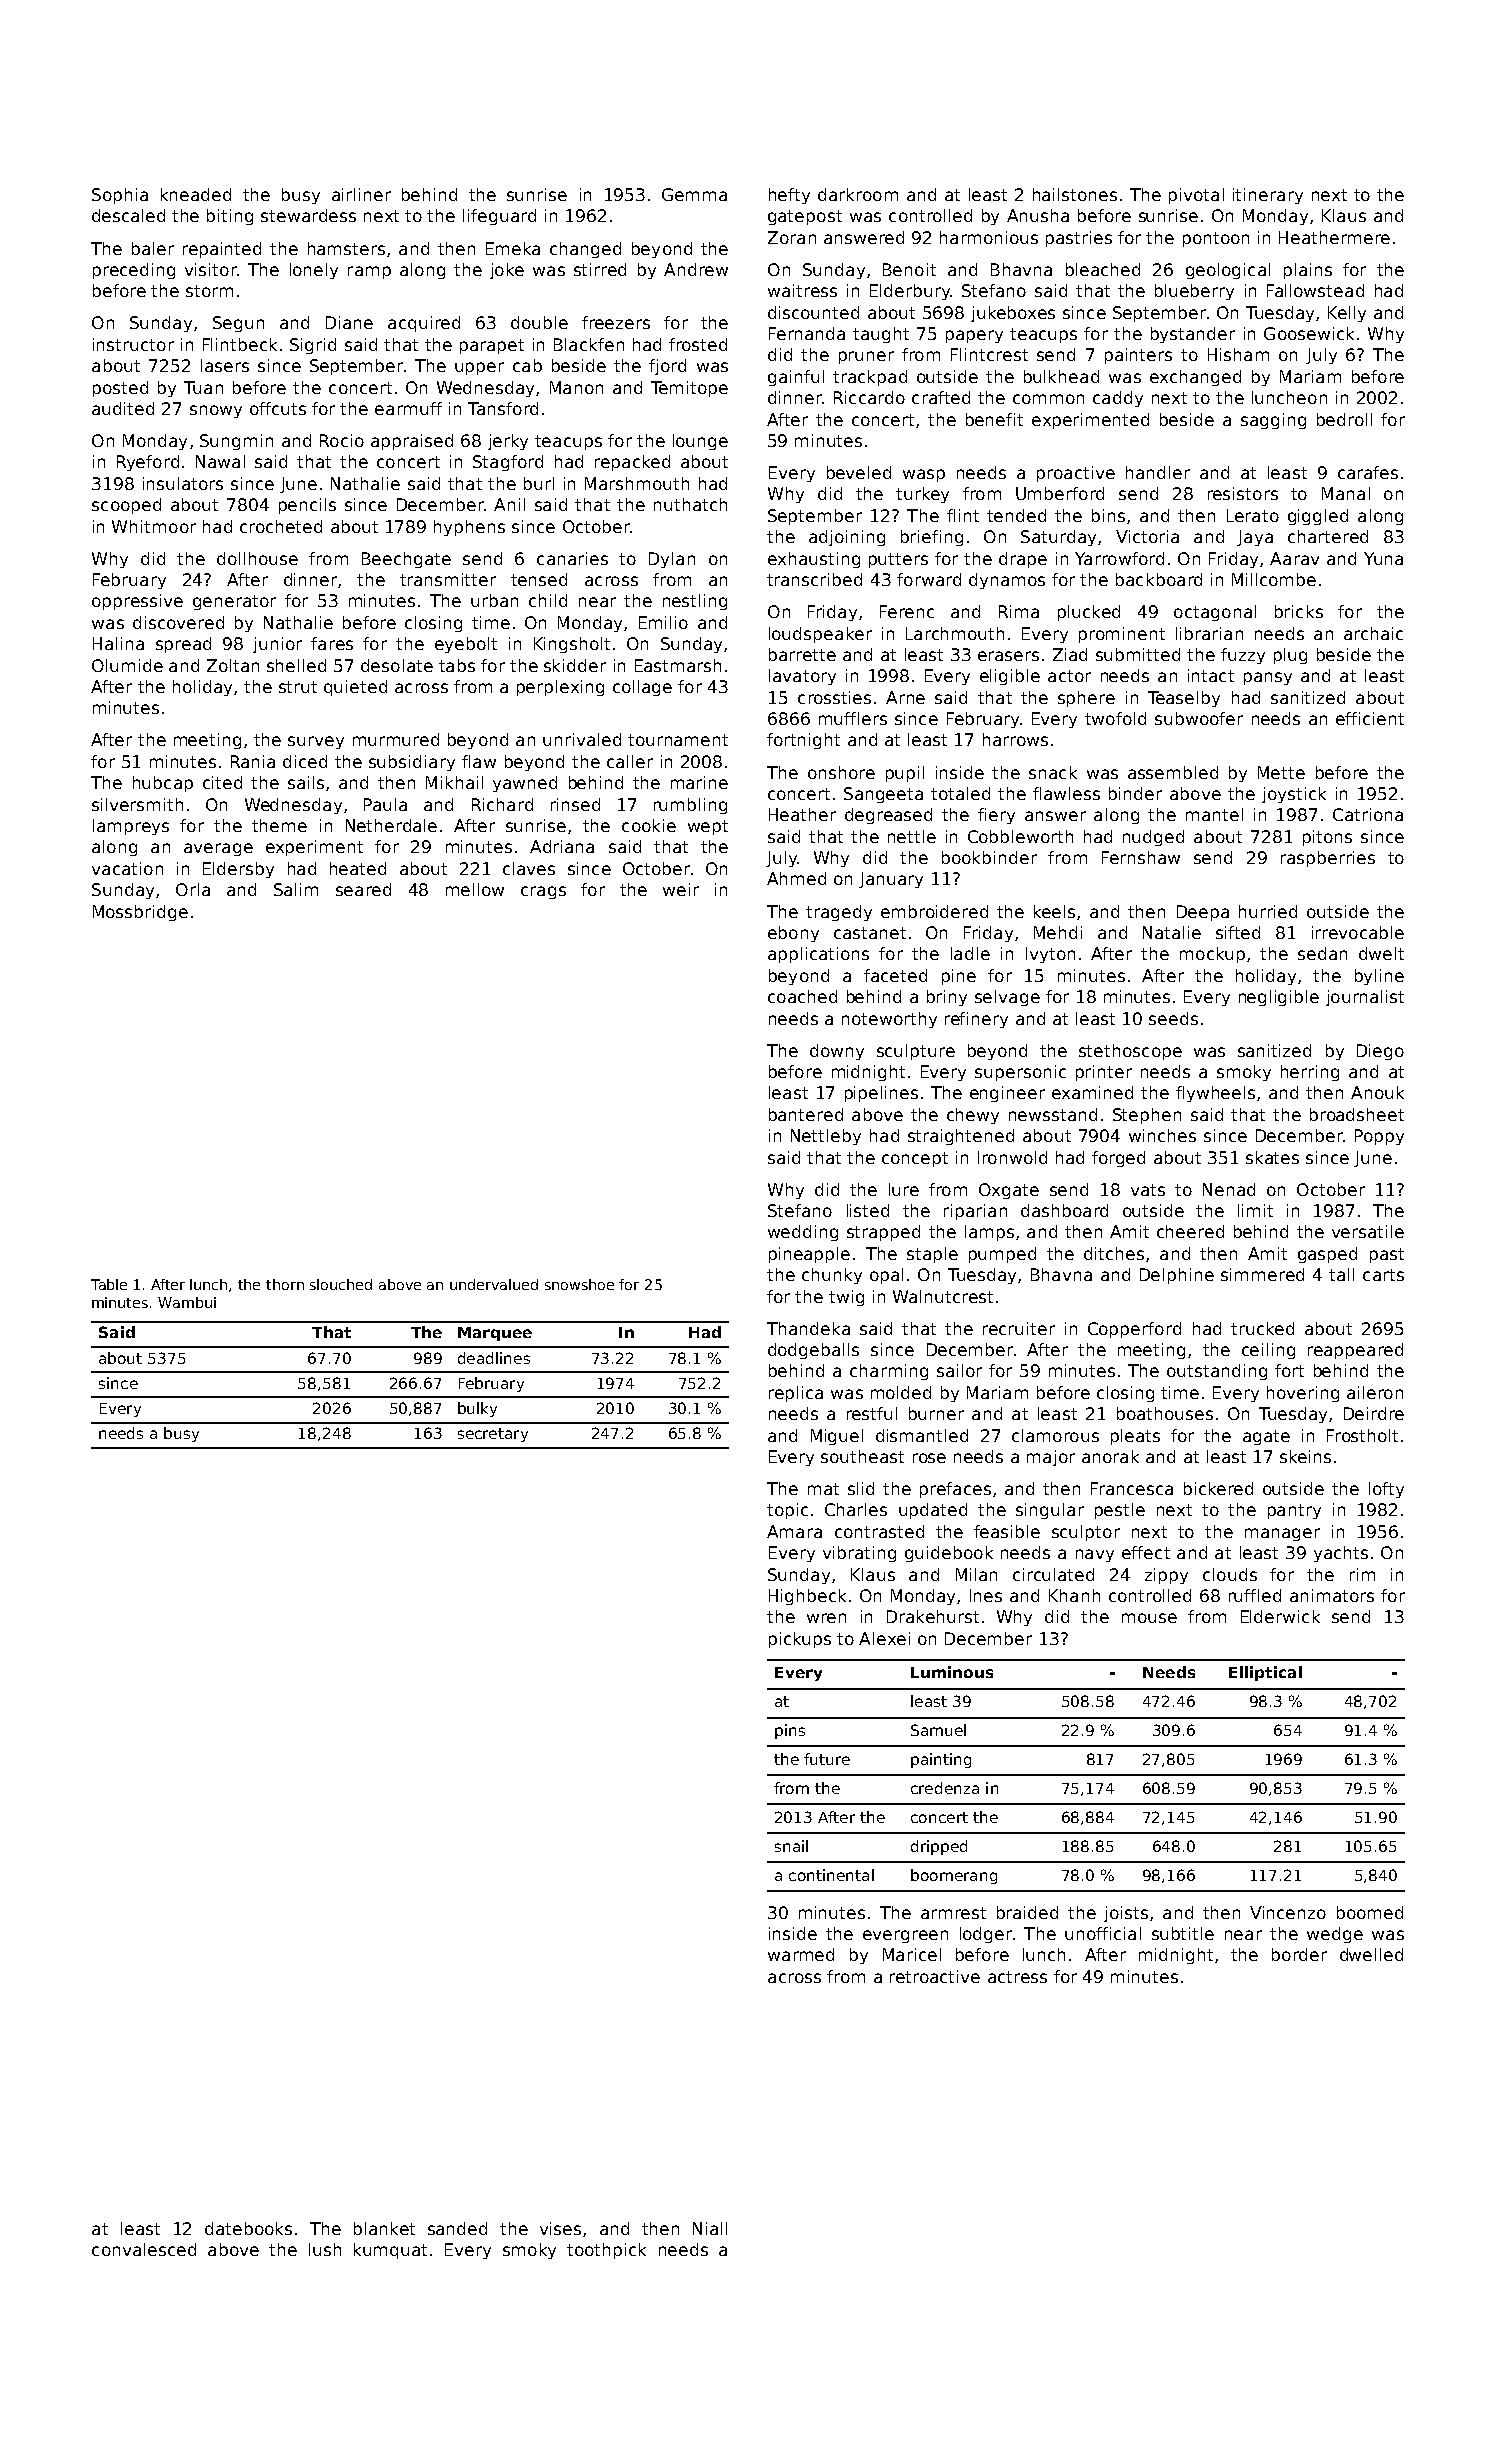 This screenshot has height=2464, width=1496. I want to click on secretary, so click(493, 1435).
